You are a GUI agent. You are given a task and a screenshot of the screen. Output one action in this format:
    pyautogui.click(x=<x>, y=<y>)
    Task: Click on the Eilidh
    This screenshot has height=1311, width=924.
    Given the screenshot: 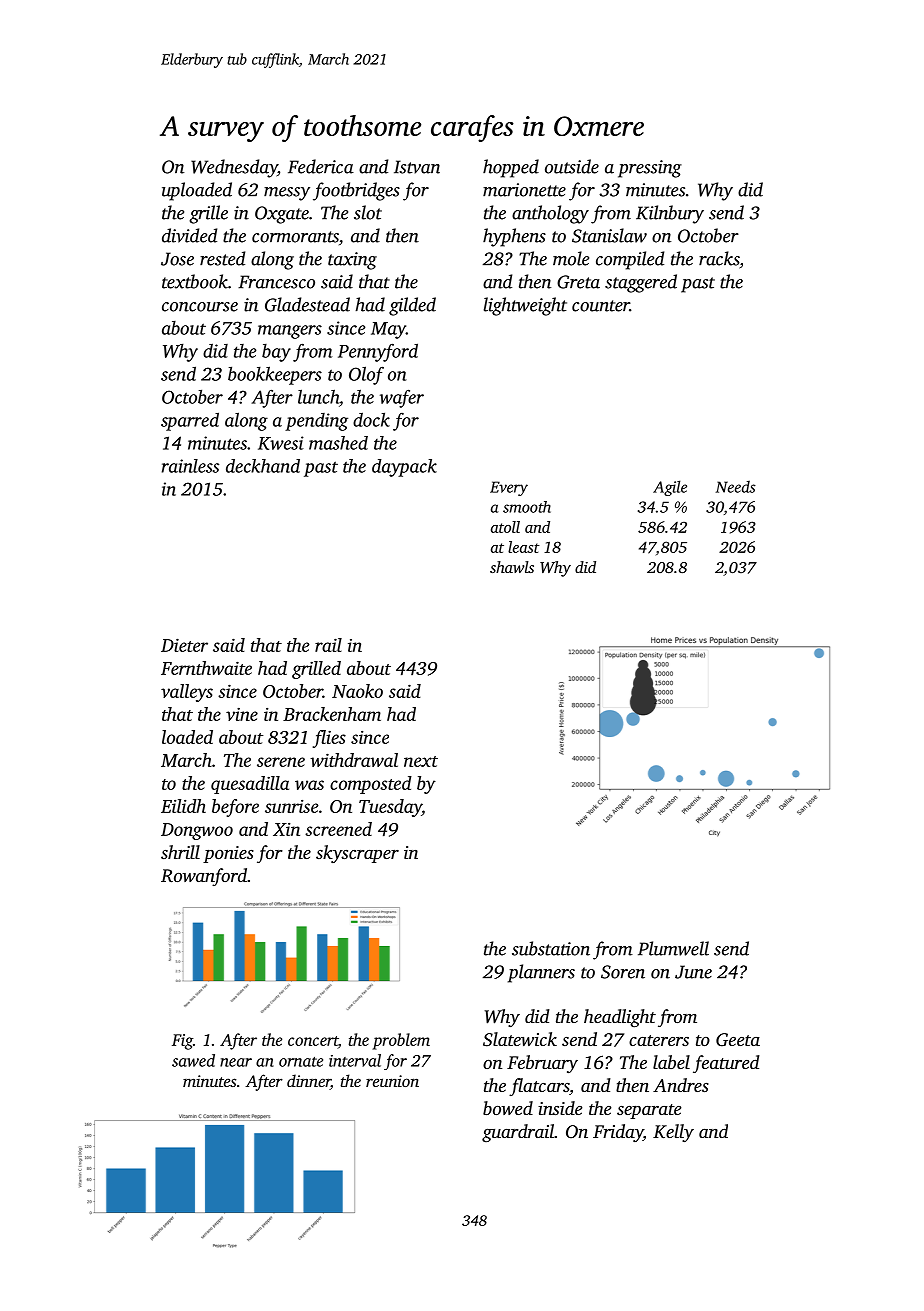 What is the action you would take?
    pyautogui.click(x=183, y=806)
